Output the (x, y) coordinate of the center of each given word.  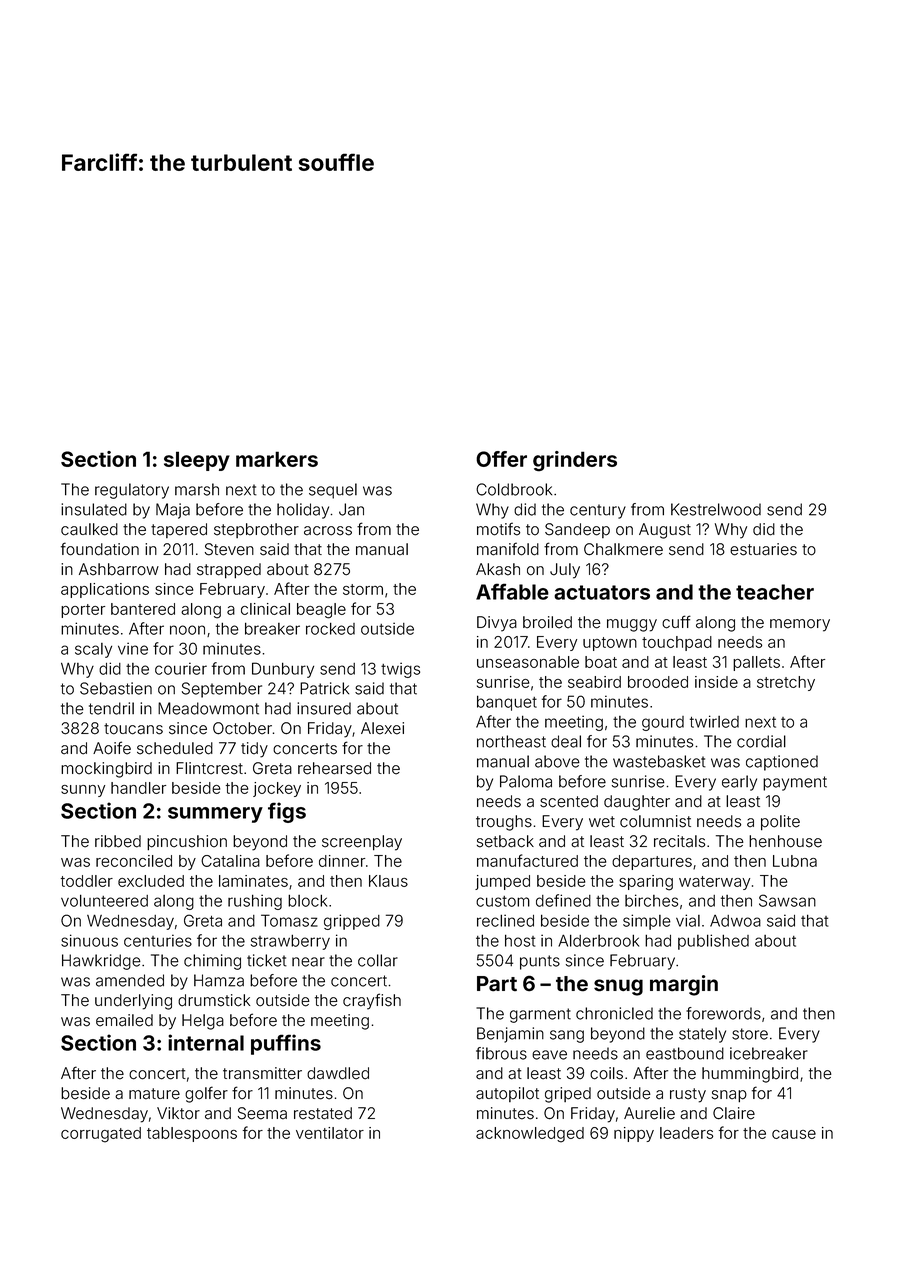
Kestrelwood (716, 509)
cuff (676, 622)
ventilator (330, 1133)
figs (287, 812)
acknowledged (530, 1135)
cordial (761, 741)
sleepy (197, 461)
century (598, 511)
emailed (124, 1020)
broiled (547, 622)
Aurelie (649, 1113)
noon (187, 630)
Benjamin (510, 1035)
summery (215, 815)
